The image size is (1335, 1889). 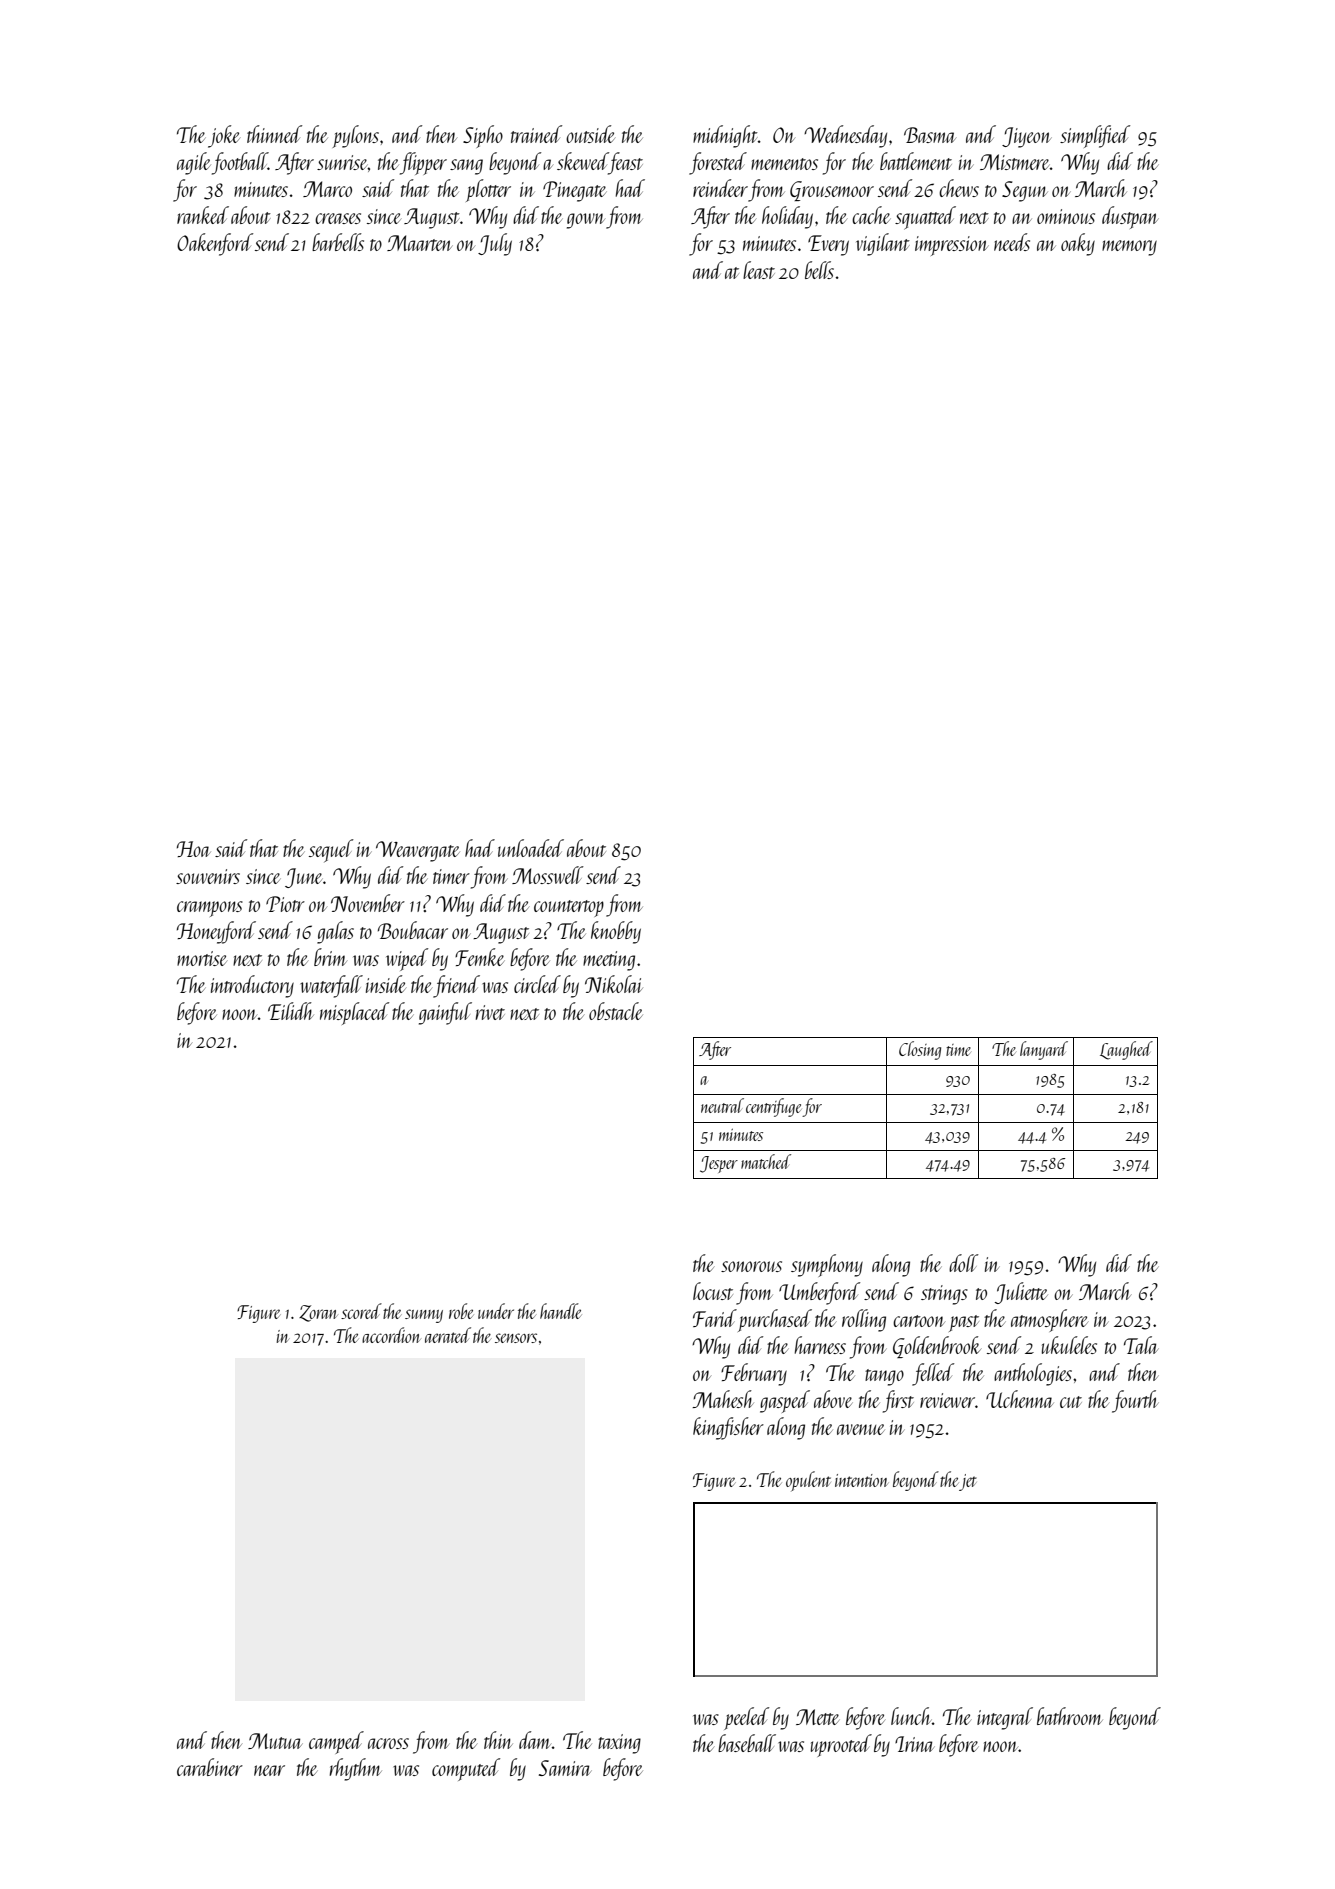 I want to click on midnight, so click(x=725, y=136).
